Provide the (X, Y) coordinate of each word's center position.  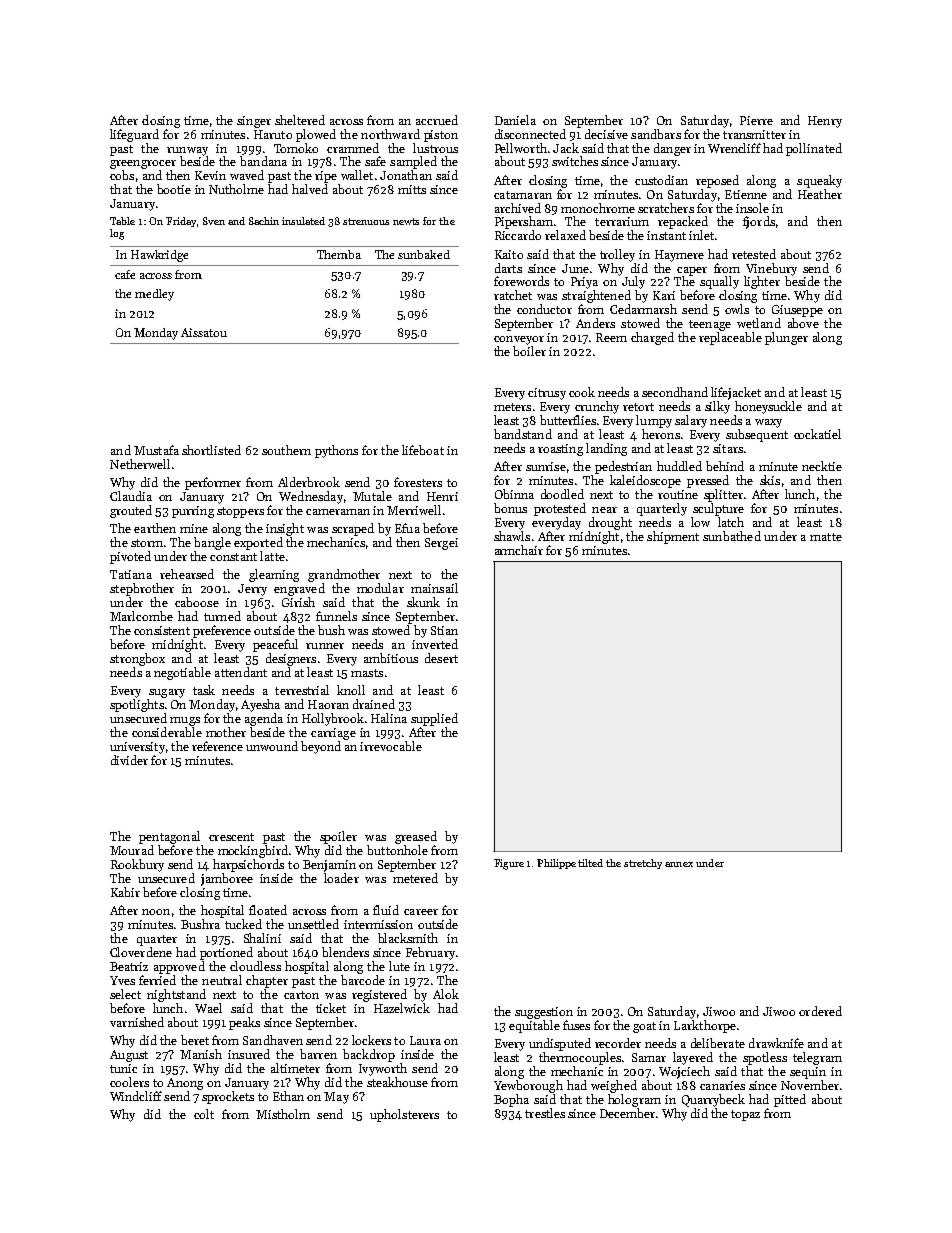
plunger (786, 338)
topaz (745, 1115)
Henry (825, 122)
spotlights (137, 705)
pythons (336, 451)
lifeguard (134, 135)
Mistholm (283, 1114)
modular (380, 588)
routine (678, 494)
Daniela (515, 120)
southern (286, 450)
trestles (545, 1113)
